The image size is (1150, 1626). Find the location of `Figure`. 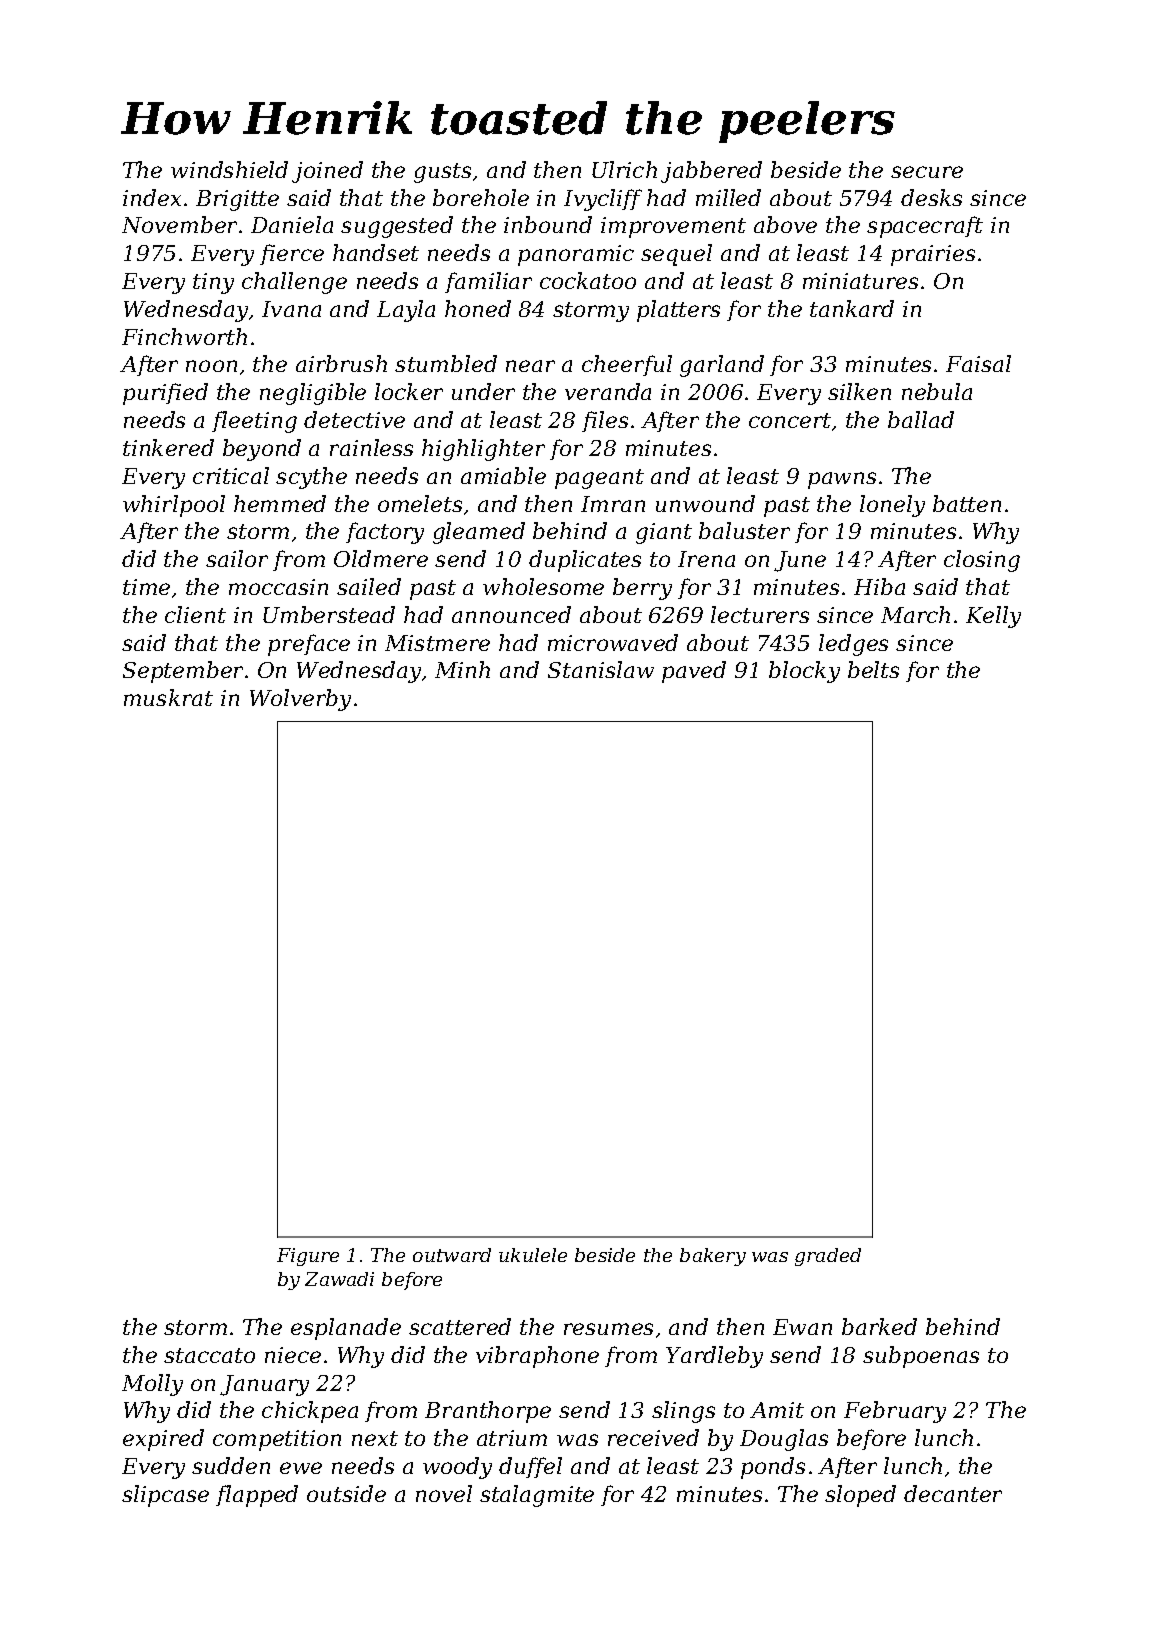

Figure is located at coordinates (308, 1257).
